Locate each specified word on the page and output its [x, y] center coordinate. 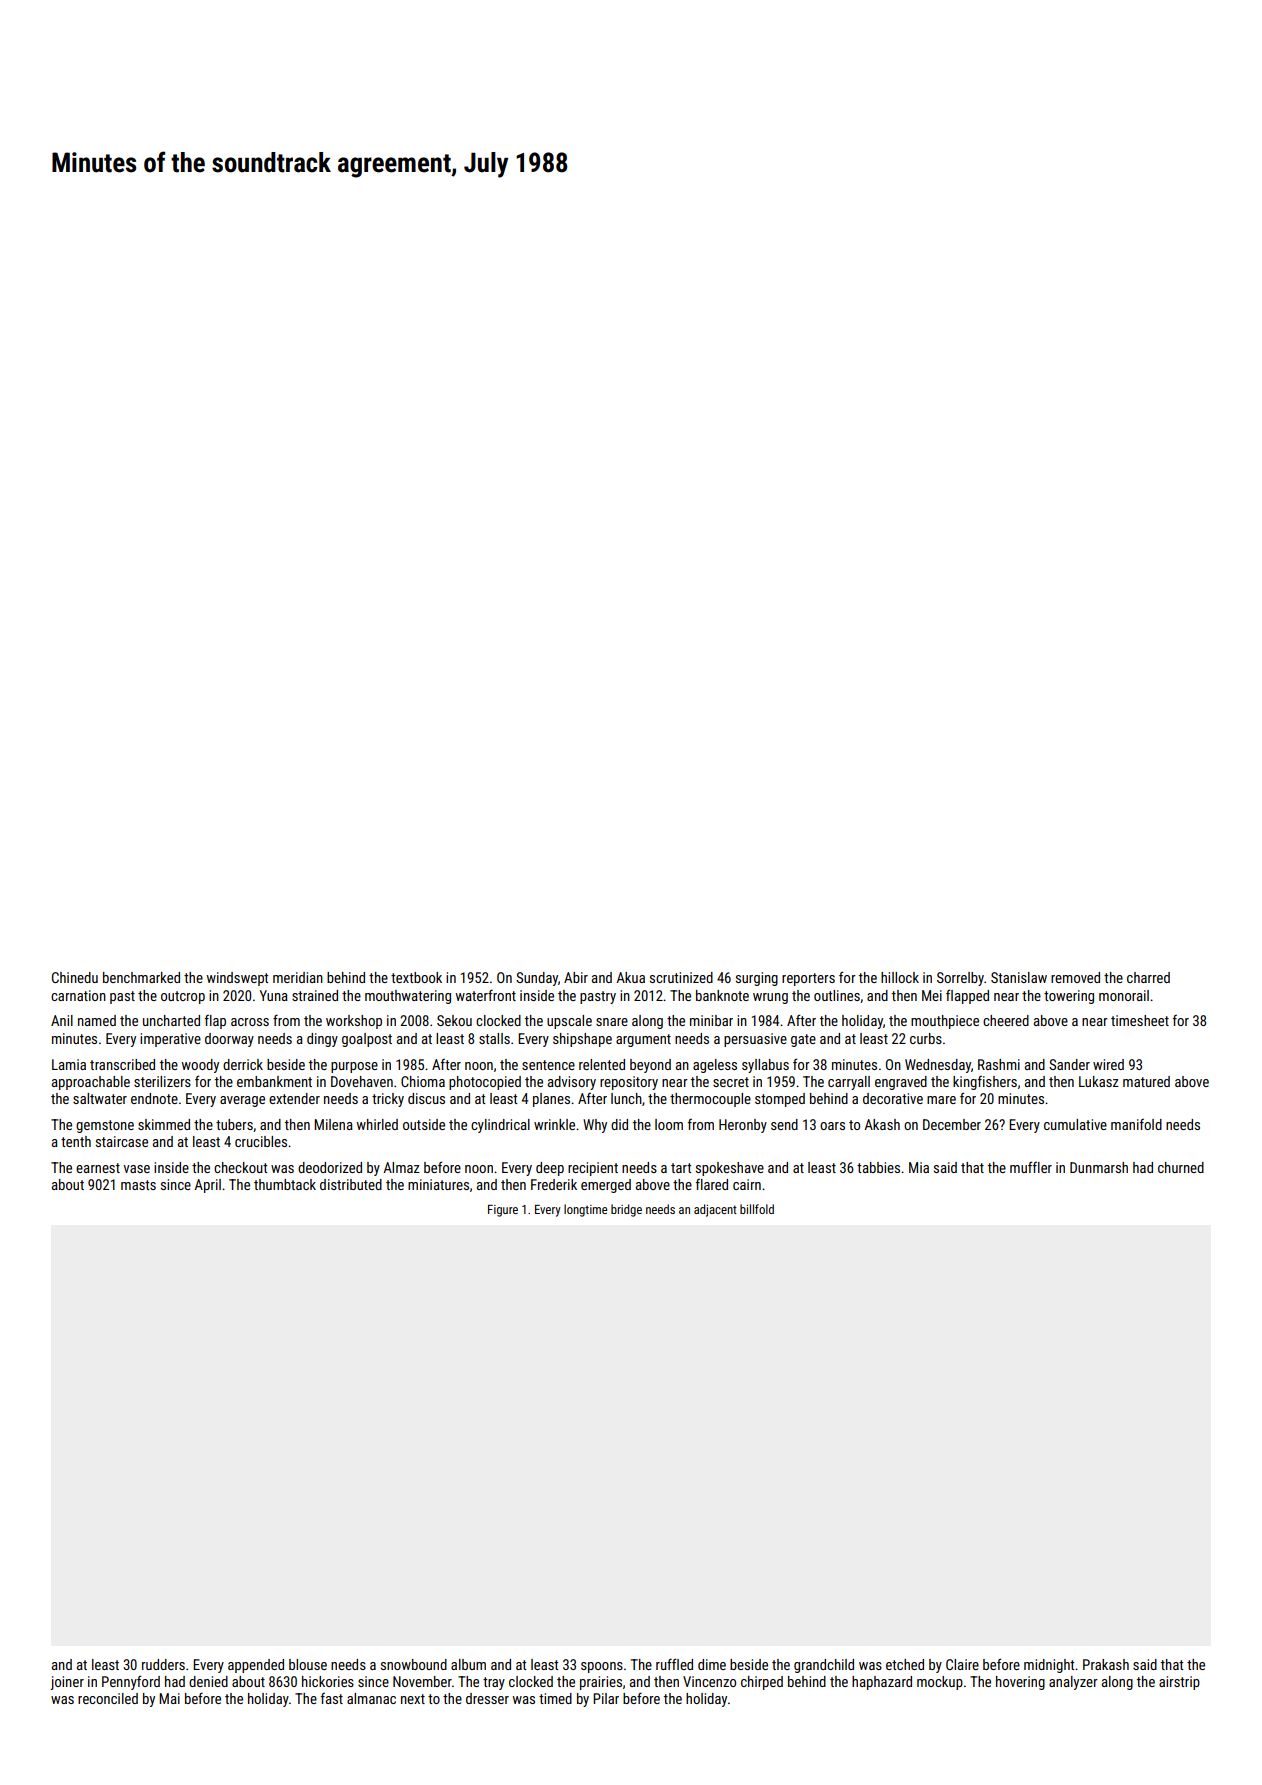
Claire [962, 1664]
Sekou [454, 1020]
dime [712, 1664]
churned [1181, 1167]
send [784, 1124]
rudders [163, 1664]
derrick [243, 1064]
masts [138, 1185]
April [207, 1186]
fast [332, 1698]
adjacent [715, 1210]
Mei [932, 995]
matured [1146, 1081]
